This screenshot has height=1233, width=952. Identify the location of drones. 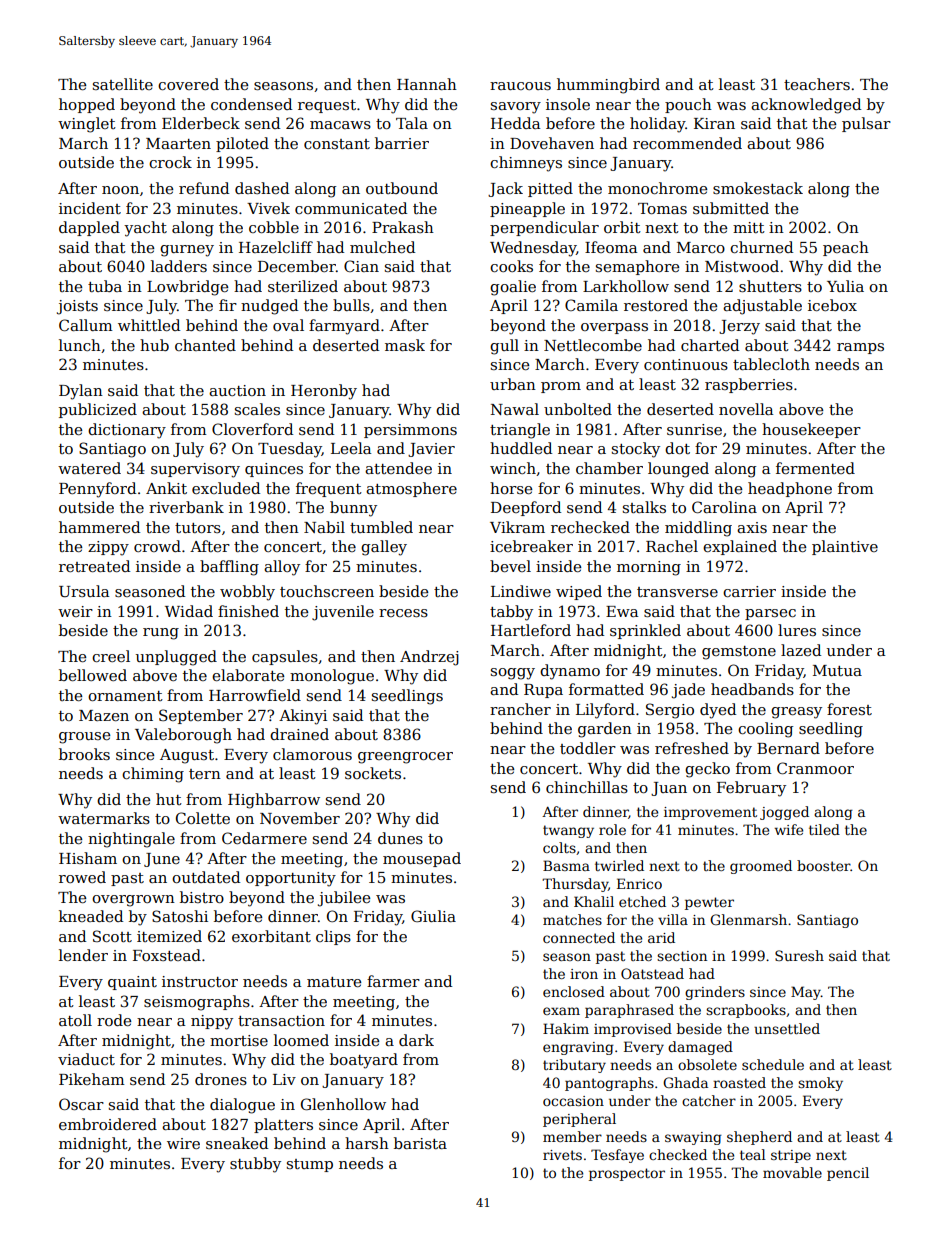
(221, 1079).
